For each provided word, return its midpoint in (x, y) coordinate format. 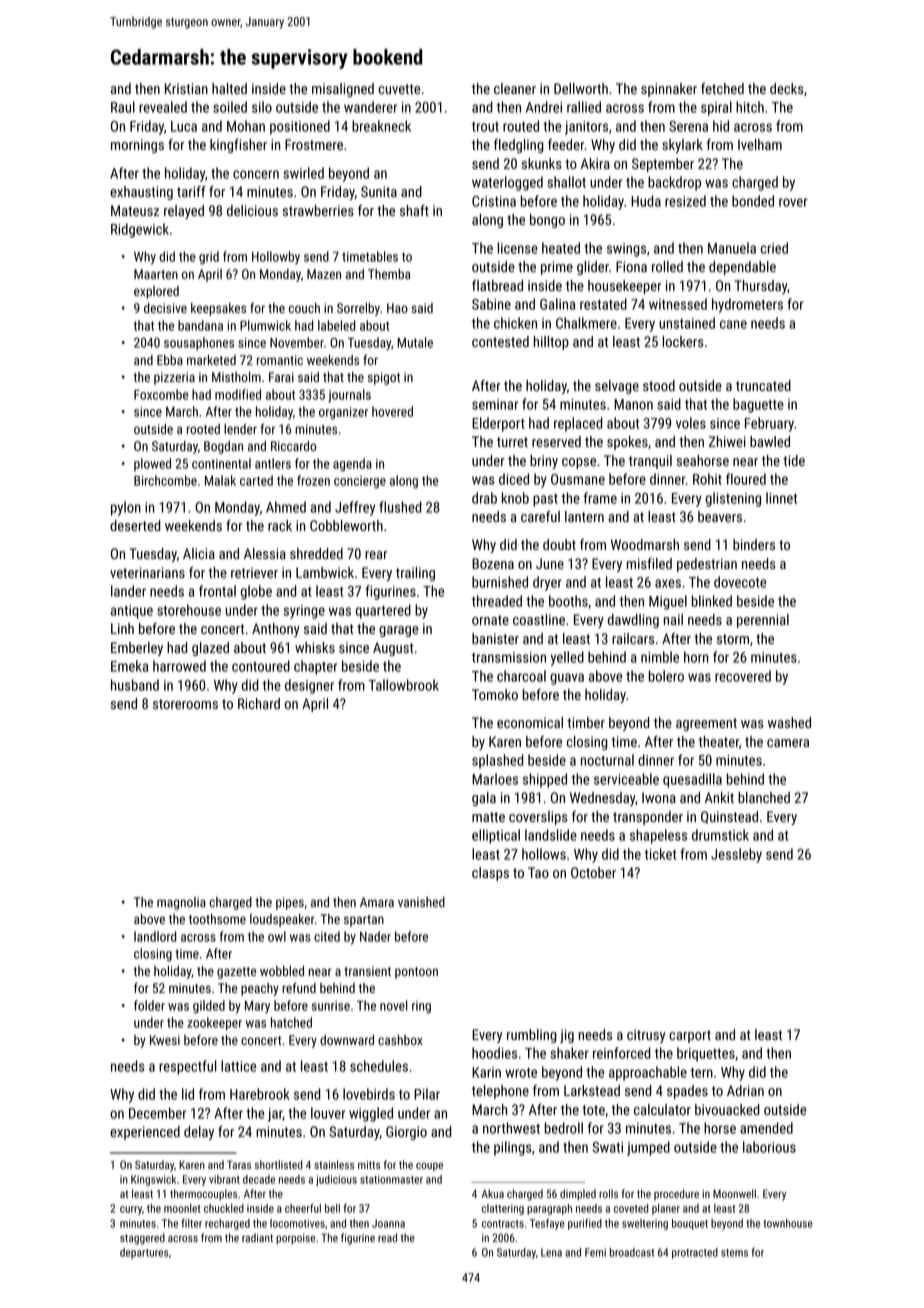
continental (221, 463)
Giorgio (406, 1133)
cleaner (515, 88)
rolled (667, 266)
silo (262, 107)
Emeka (129, 666)
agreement (706, 724)
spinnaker (669, 90)
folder (149, 1005)
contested (500, 341)
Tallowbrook (404, 685)
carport (690, 1036)
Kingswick (153, 1180)
